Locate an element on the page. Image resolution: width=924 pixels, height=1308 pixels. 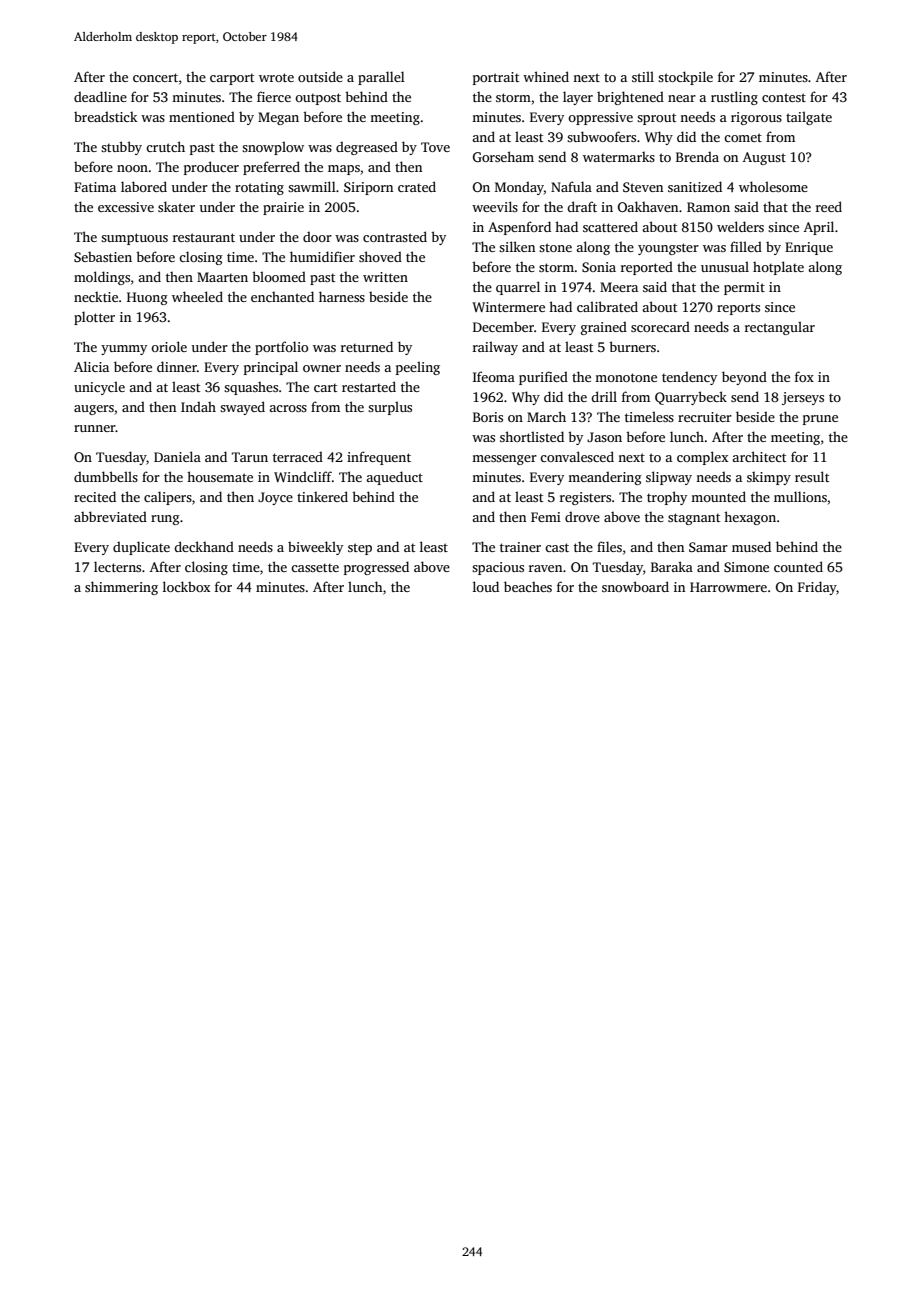
lockbox is located at coordinates (186, 586).
